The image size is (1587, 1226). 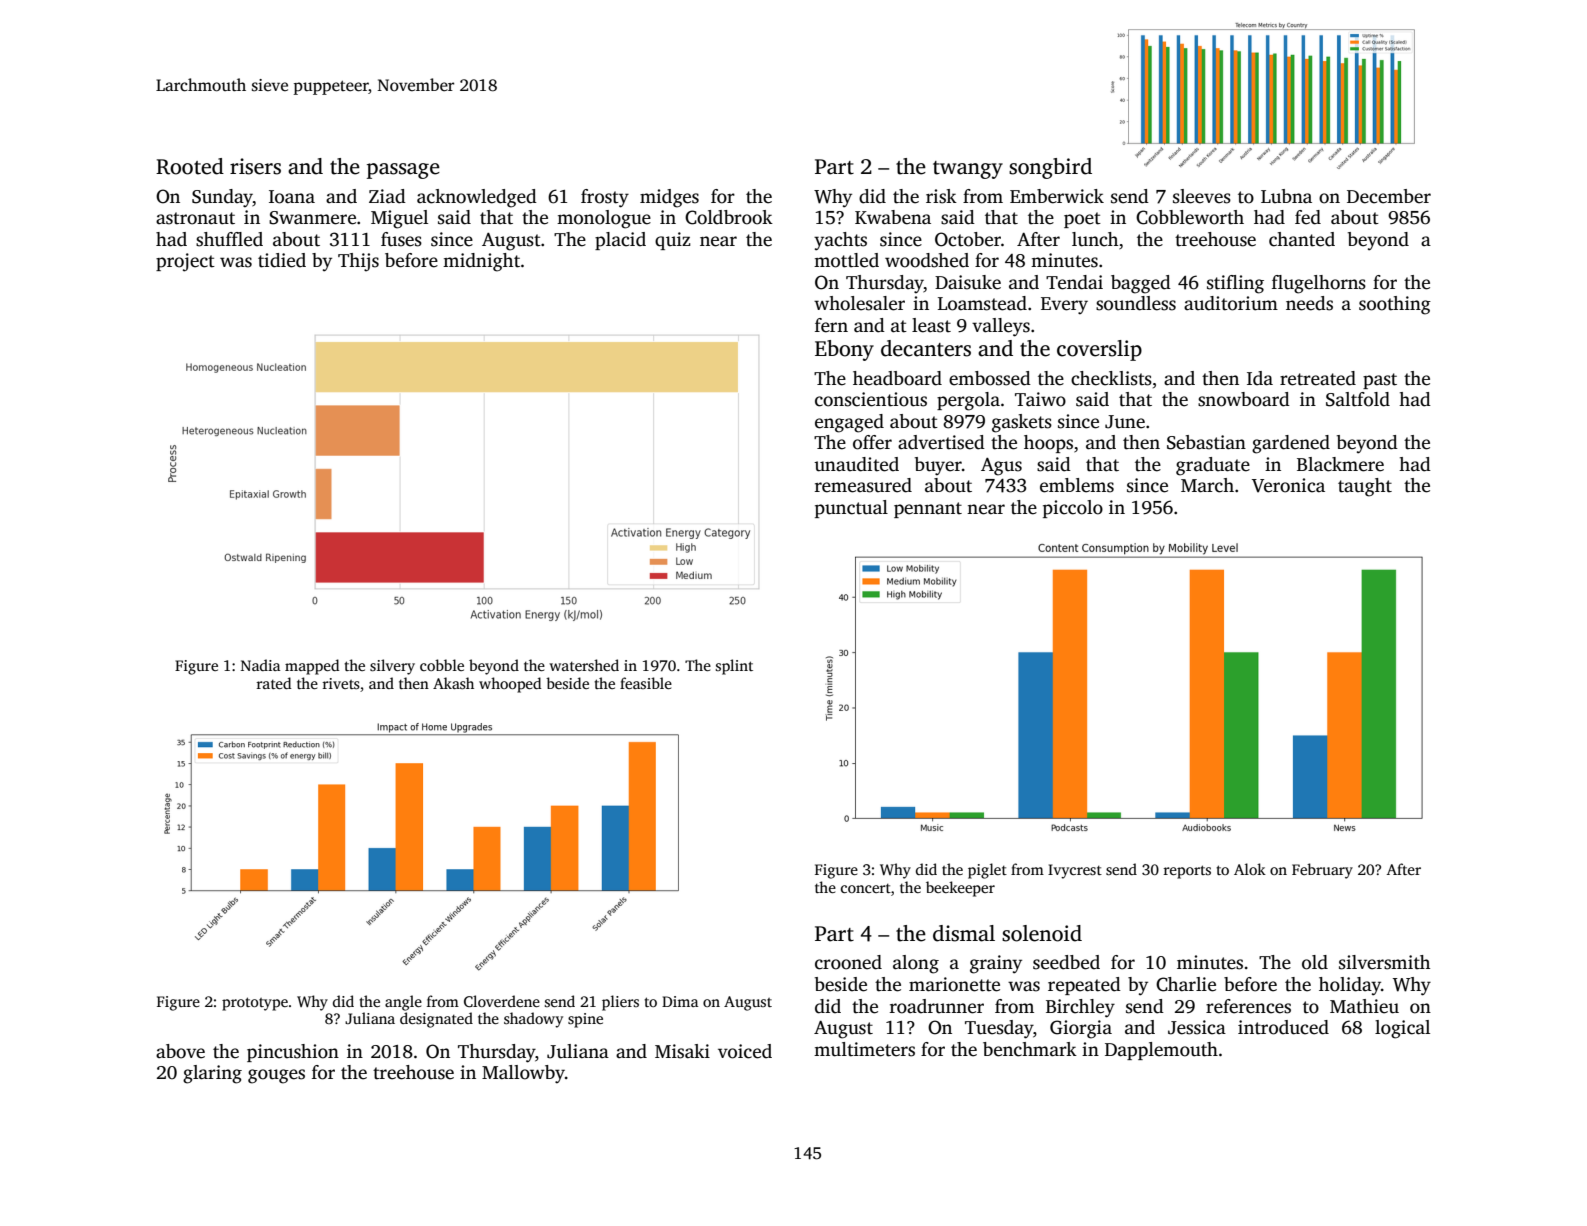 What do you see at coordinates (831, 325) in the document?
I see `fern` at bounding box center [831, 325].
